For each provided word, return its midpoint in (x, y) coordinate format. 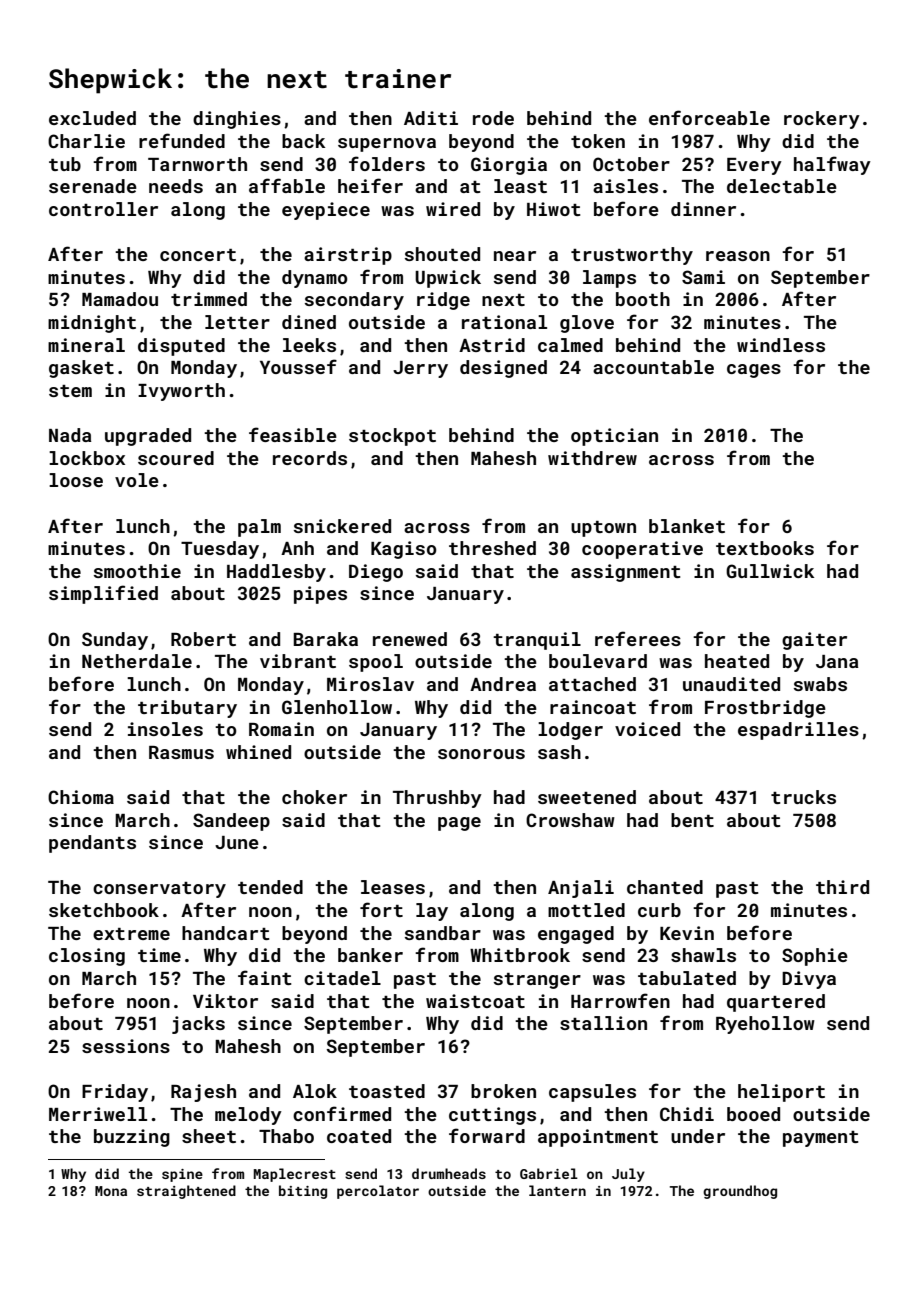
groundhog (740, 1192)
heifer (370, 185)
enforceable (709, 117)
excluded (92, 118)
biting (303, 1192)
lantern (557, 1190)
